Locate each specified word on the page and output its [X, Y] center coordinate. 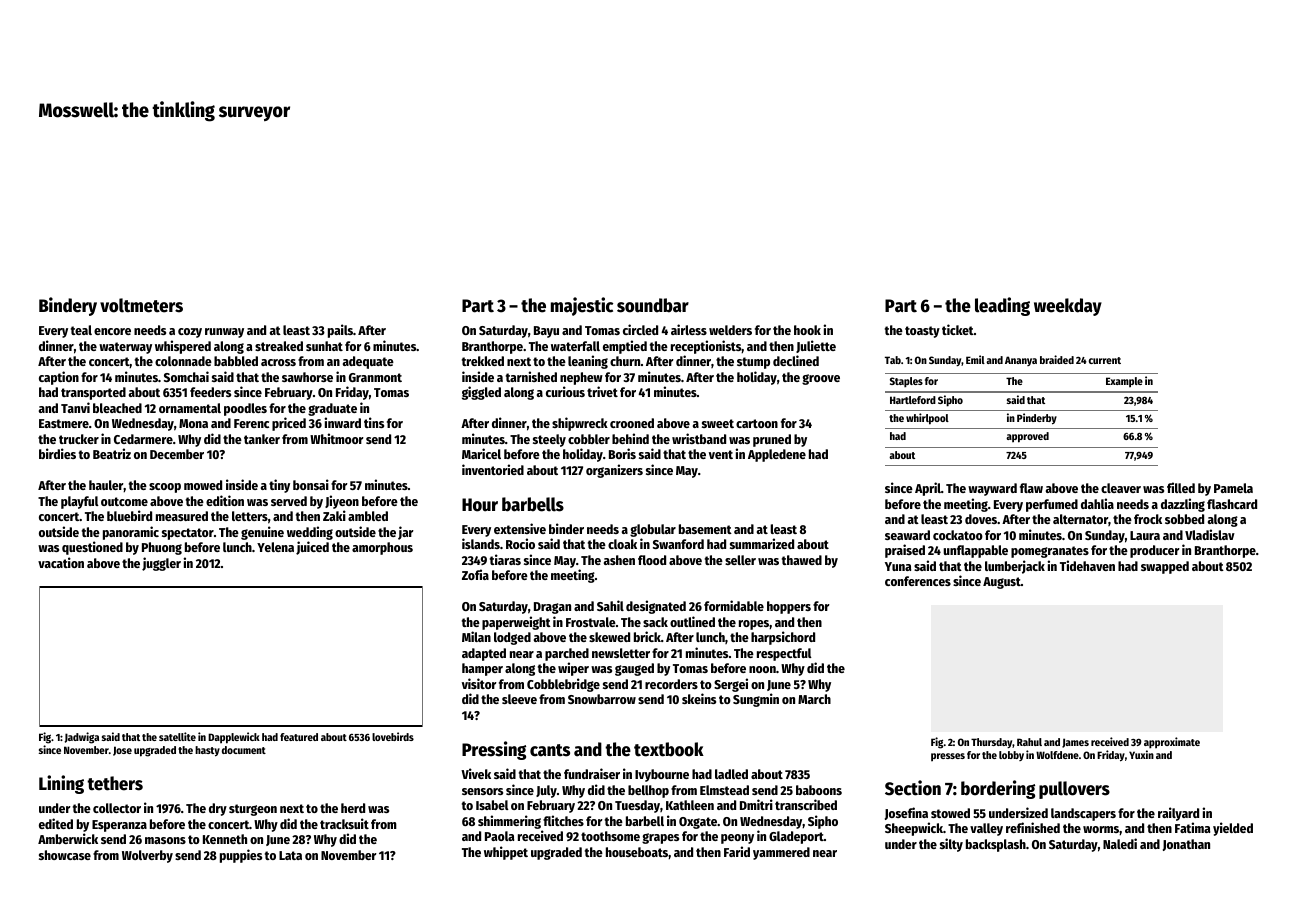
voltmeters [141, 305]
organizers [614, 471]
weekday [1068, 307]
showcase [65, 855]
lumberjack [1015, 567]
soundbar [653, 305]
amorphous [382, 548]
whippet [506, 853]
